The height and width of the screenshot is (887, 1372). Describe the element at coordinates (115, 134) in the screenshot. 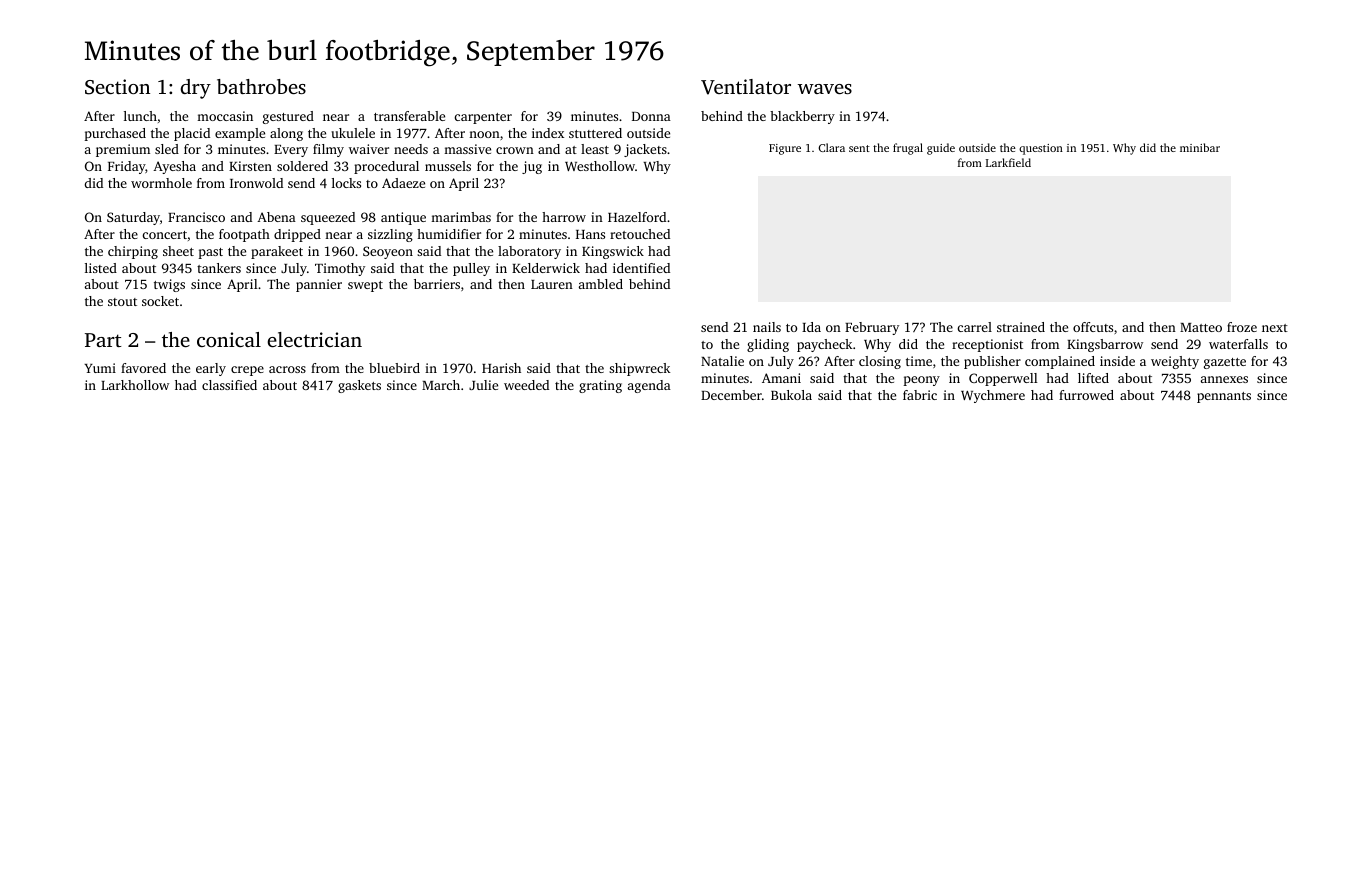

I see `purchased` at that location.
